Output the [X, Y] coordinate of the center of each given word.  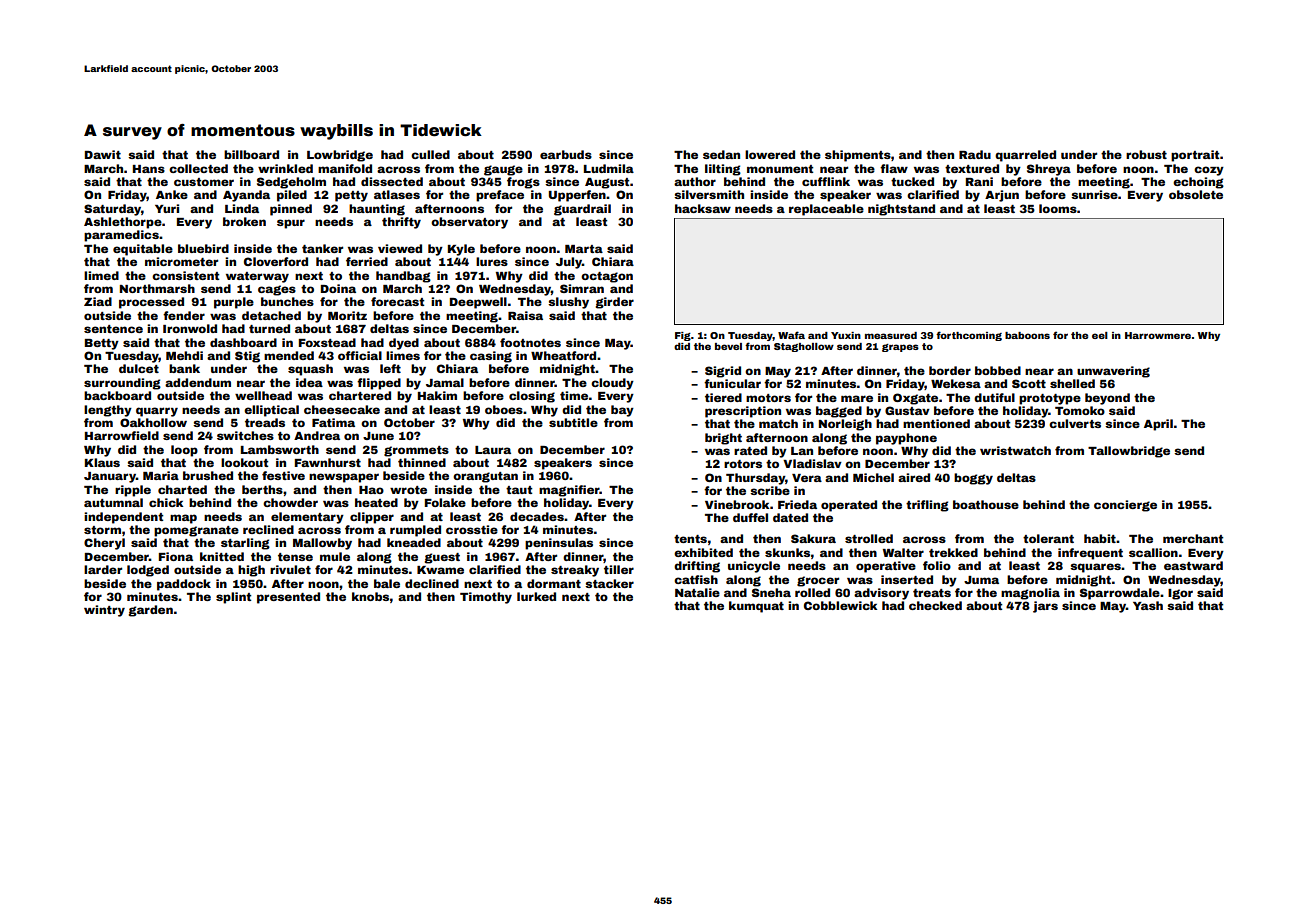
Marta [584, 249]
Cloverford [276, 261]
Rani [979, 181]
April [1158, 425]
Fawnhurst [328, 462]
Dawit [103, 154]
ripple [133, 491]
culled [430, 154]
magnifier [569, 491]
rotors [743, 464]
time [574, 395]
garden [151, 611]
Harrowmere [1158, 335]
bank [184, 368]
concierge [1125, 506]
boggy [973, 479]
